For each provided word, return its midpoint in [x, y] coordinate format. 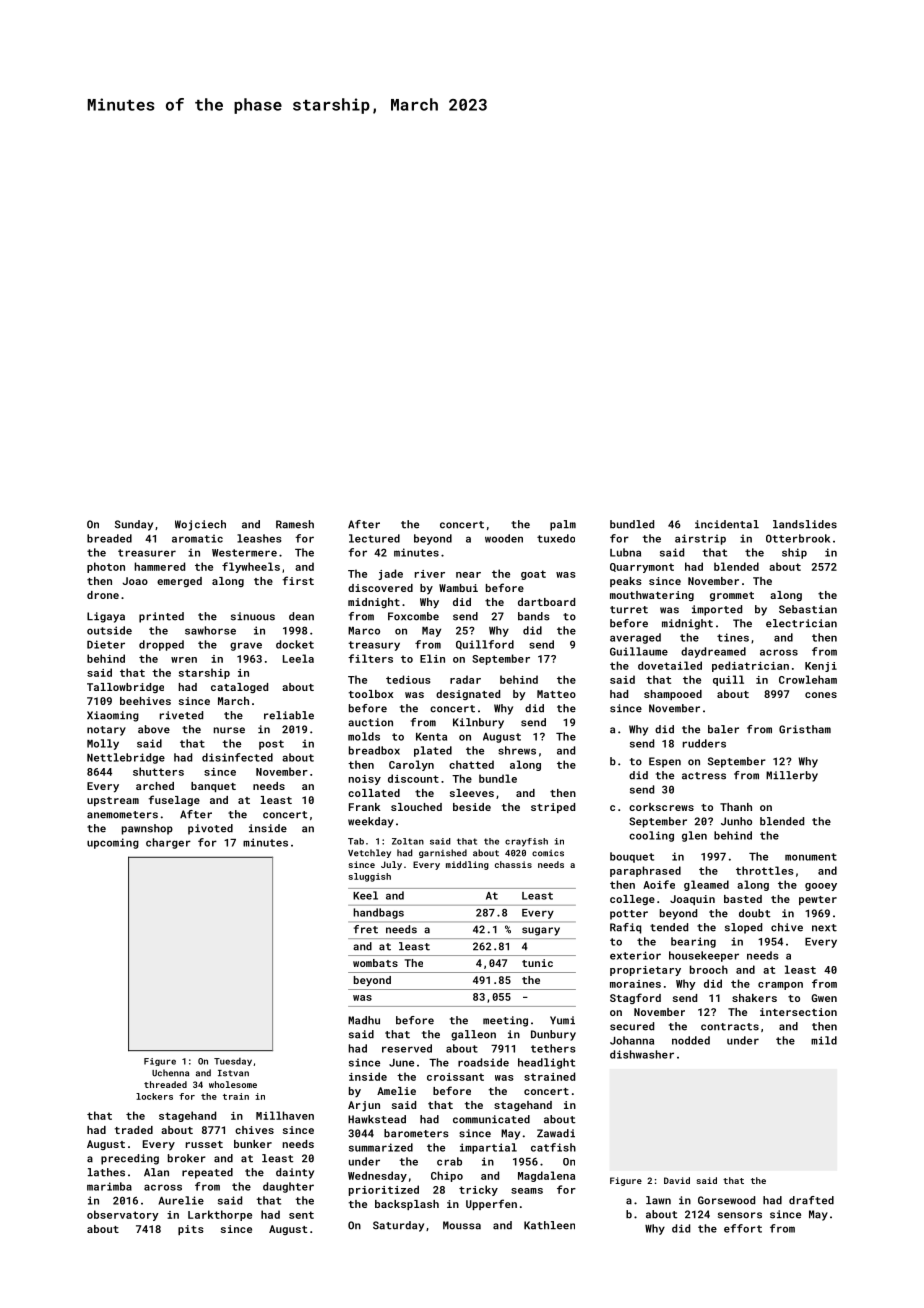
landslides [805, 524]
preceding [130, 1159]
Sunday [134, 525]
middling [467, 865]
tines [733, 637]
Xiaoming [113, 716]
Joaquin [692, 900]
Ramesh [295, 524]
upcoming [113, 843]
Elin [432, 658]
